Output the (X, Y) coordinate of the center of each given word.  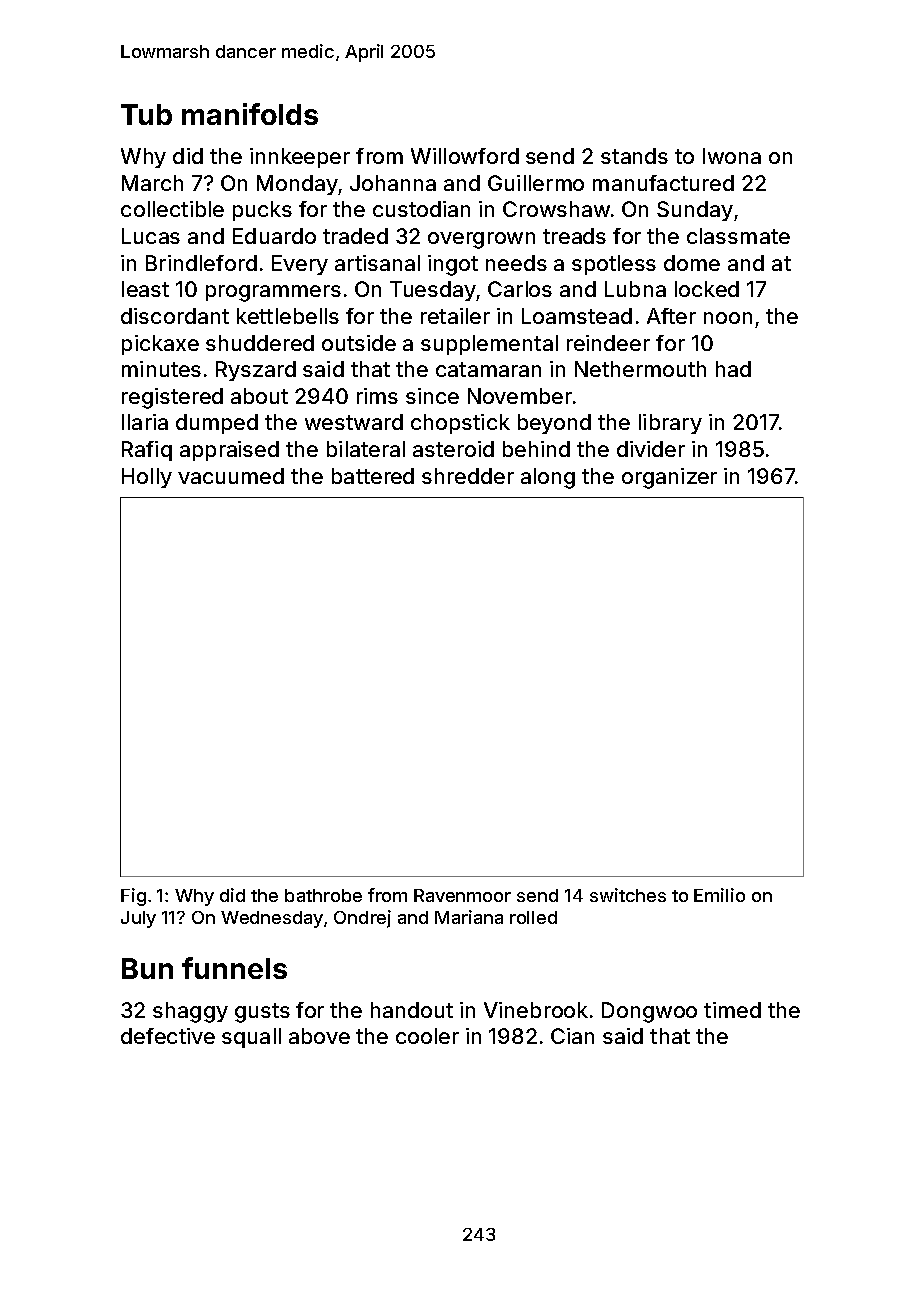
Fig (133, 897)
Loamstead (577, 316)
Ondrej (362, 919)
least (145, 289)
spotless (614, 265)
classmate (738, 236)
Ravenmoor (462, 895)
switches (628, 895)
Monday (297, 185)
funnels (234, 968)
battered (373, 476)
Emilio (719, 895)
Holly (147, 478)
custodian (421, 209)
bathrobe (323, 895)
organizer (669, 478)
